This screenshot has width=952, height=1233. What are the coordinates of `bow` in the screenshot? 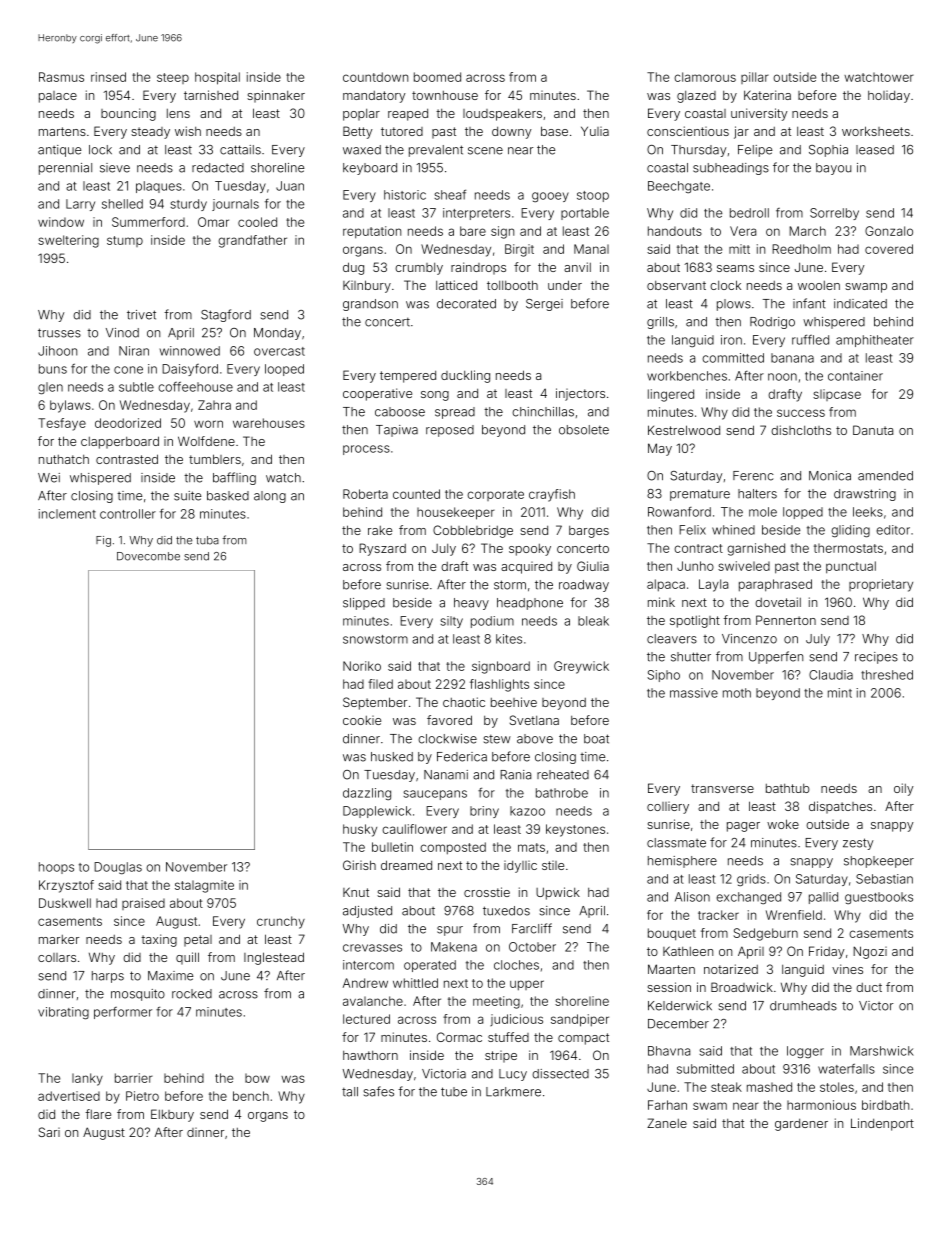 It's located at (257, 1078).
